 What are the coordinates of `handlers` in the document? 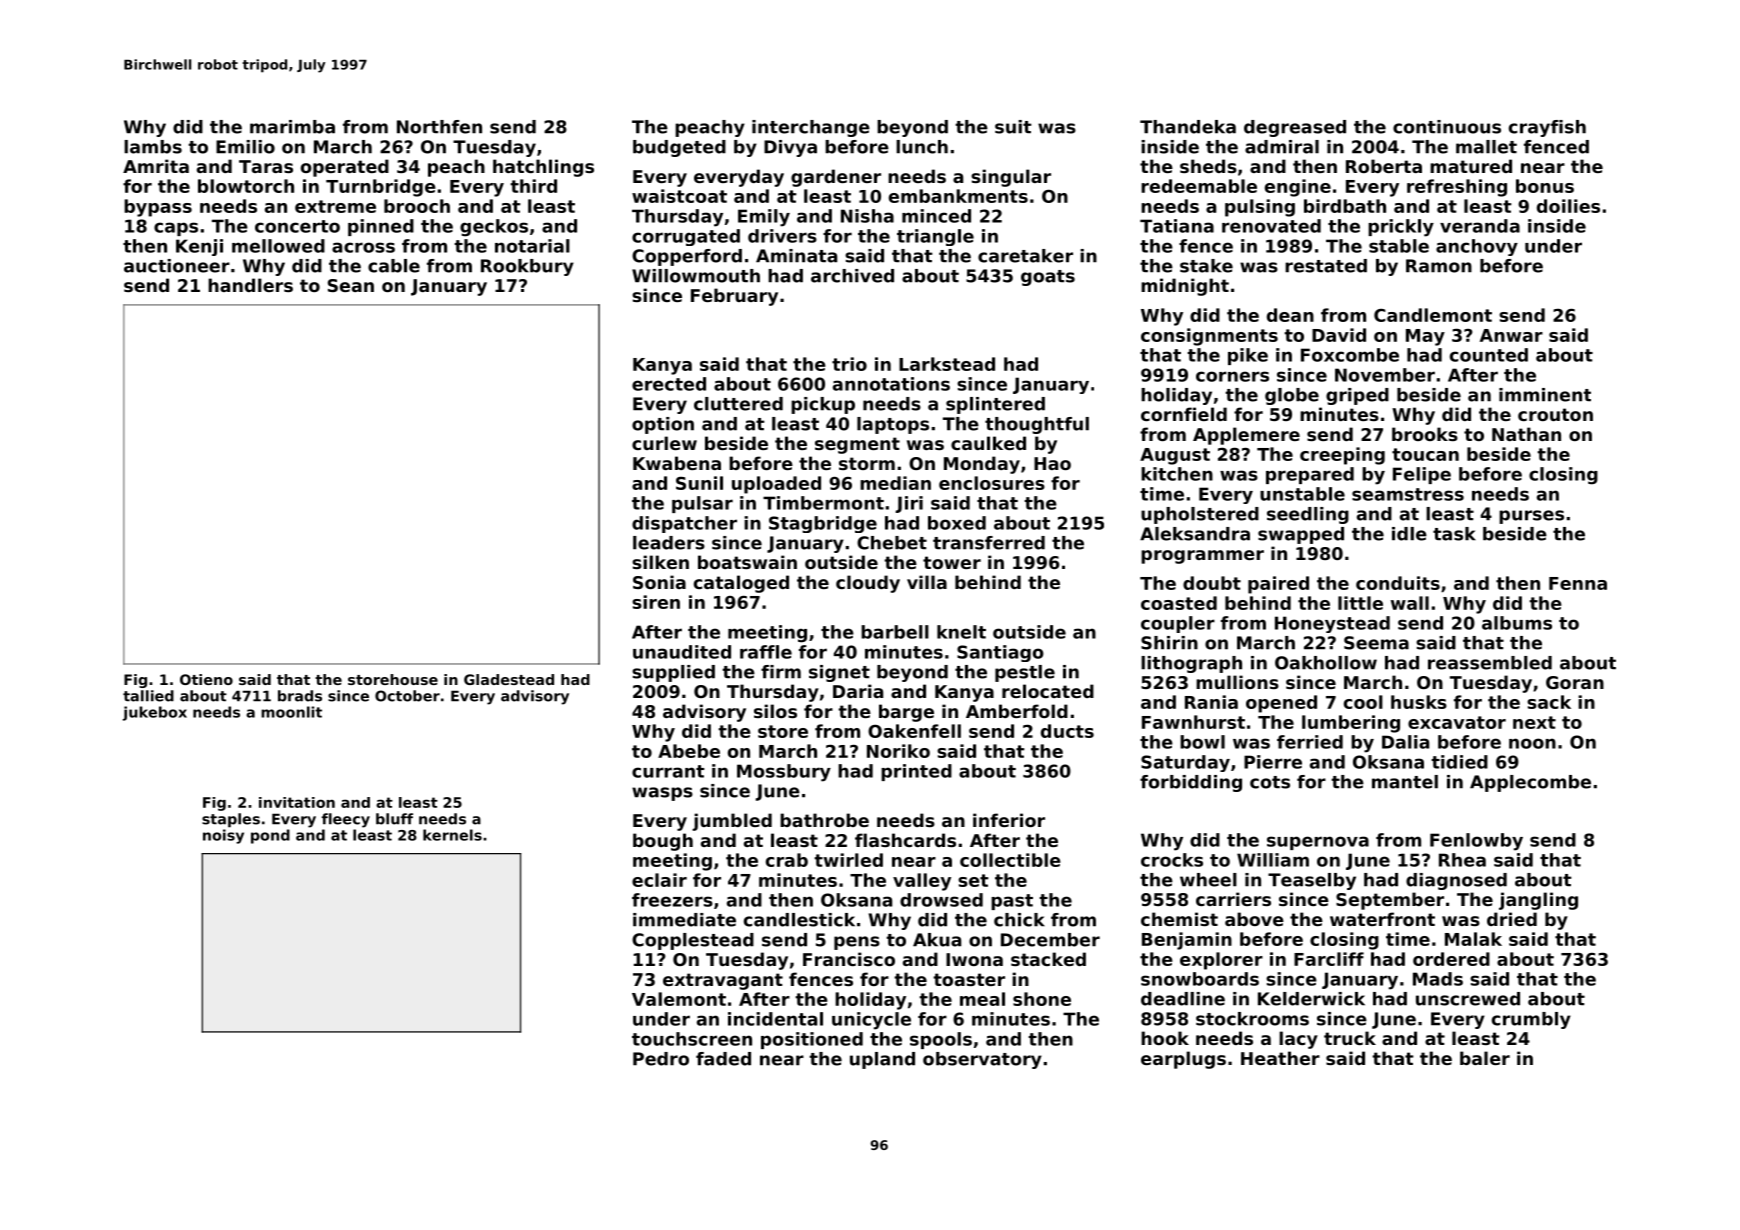 It's located at (250, 285).
